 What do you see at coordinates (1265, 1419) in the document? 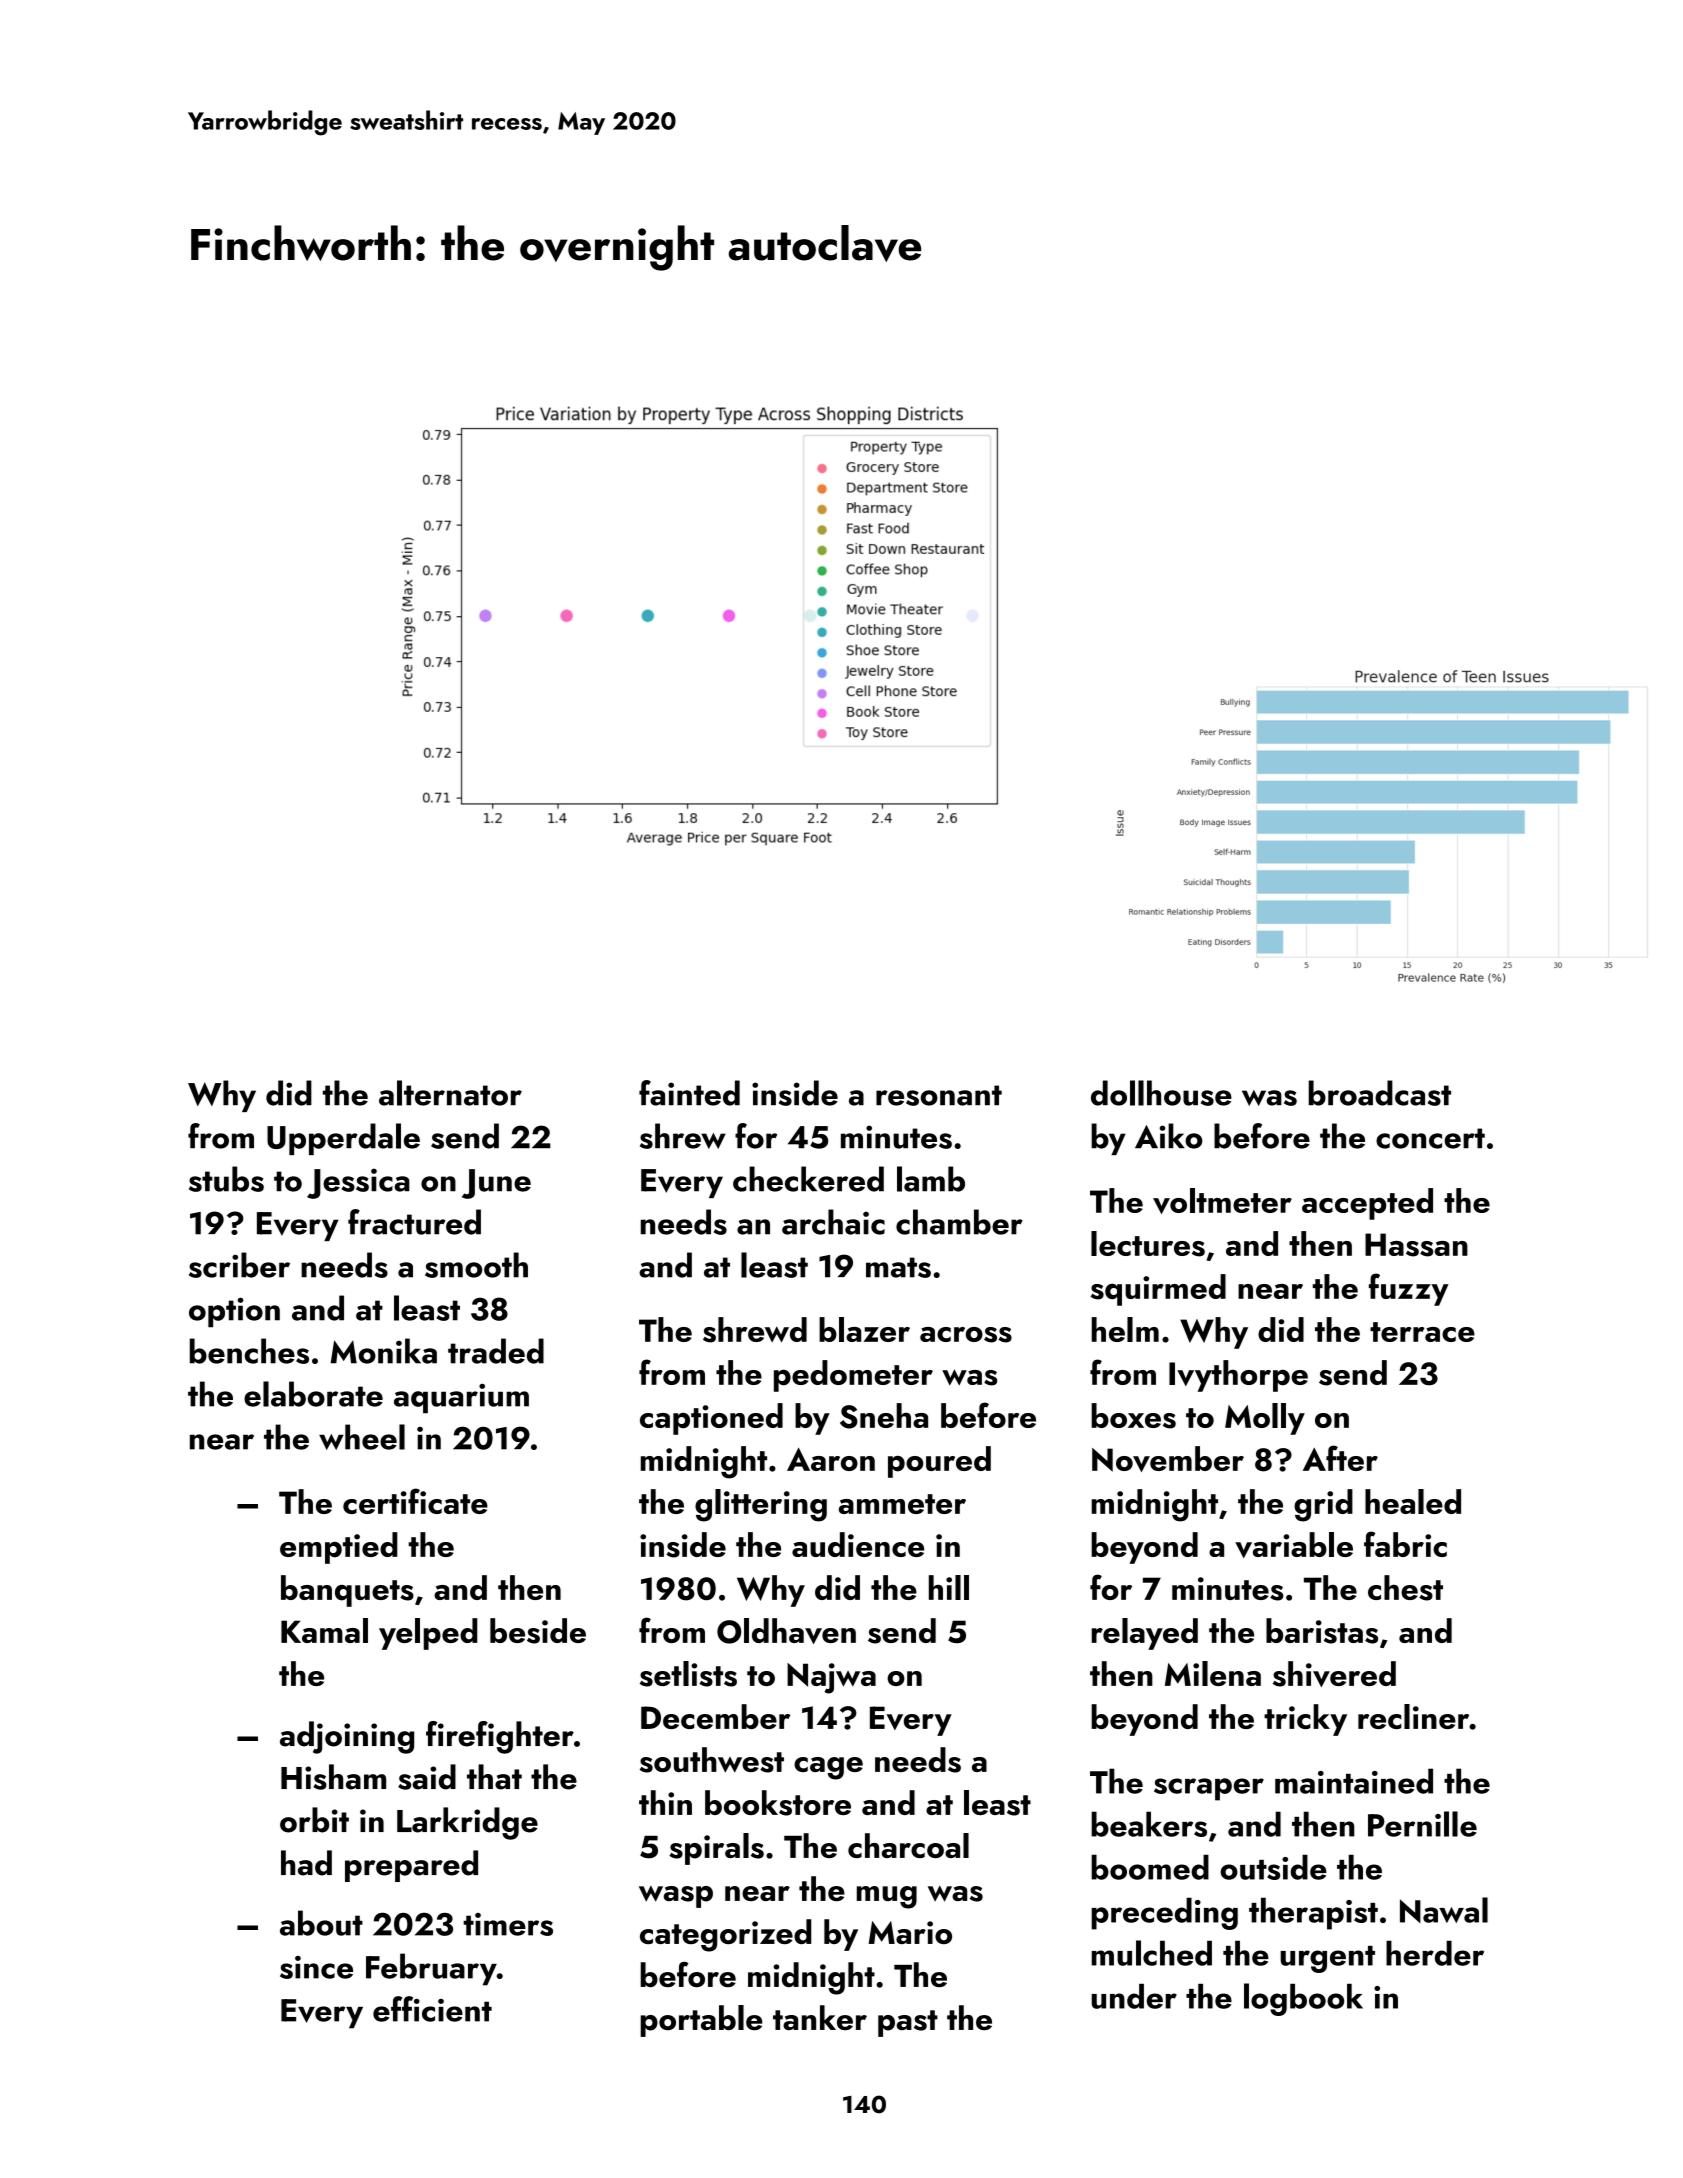
I see `Molly` at bounding box center [1265, 1419].
